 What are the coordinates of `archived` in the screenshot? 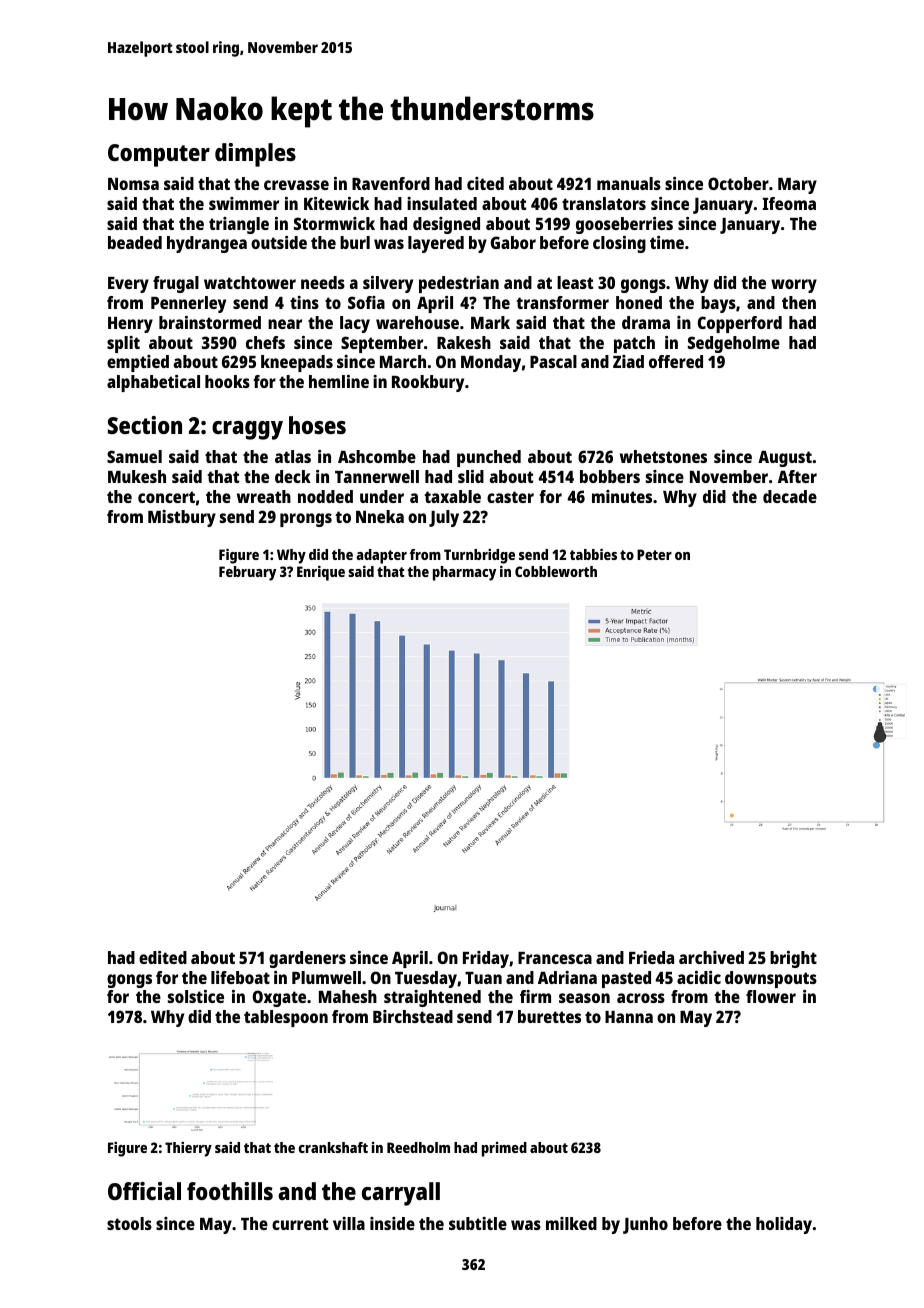 It's located at (711, 957).
